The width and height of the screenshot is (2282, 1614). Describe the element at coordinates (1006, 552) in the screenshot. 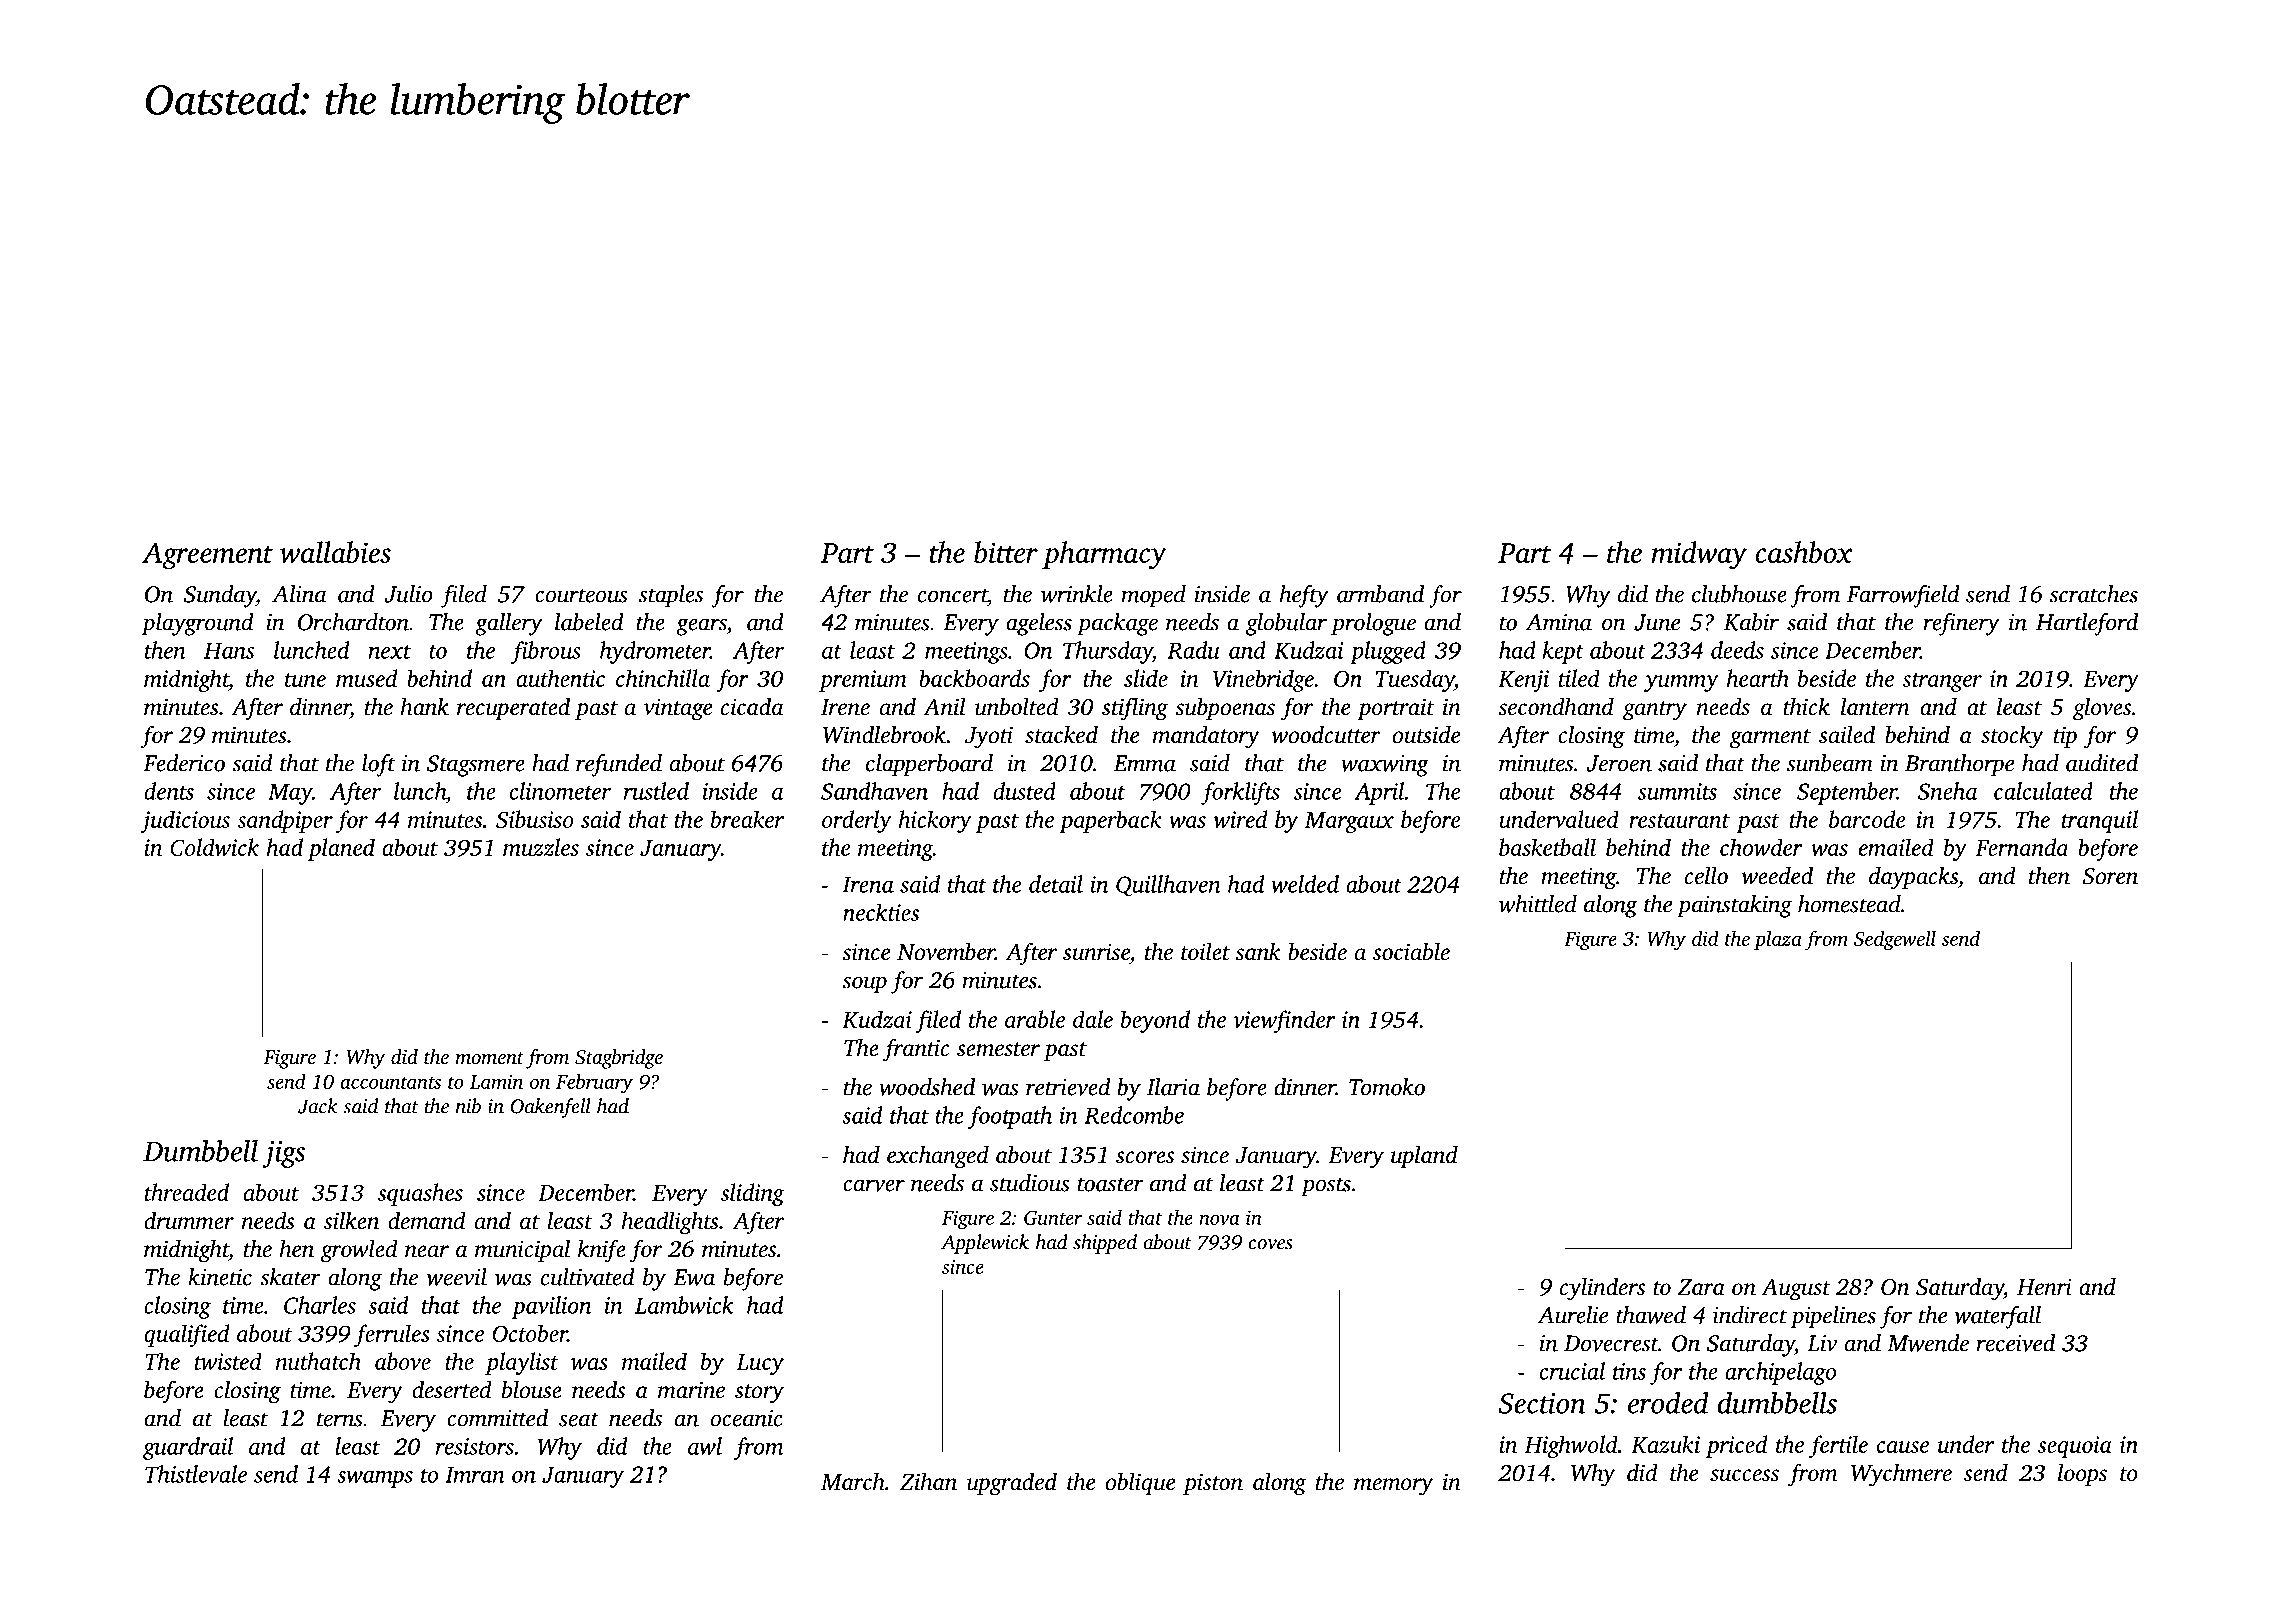

I see `bitter` at that location.
